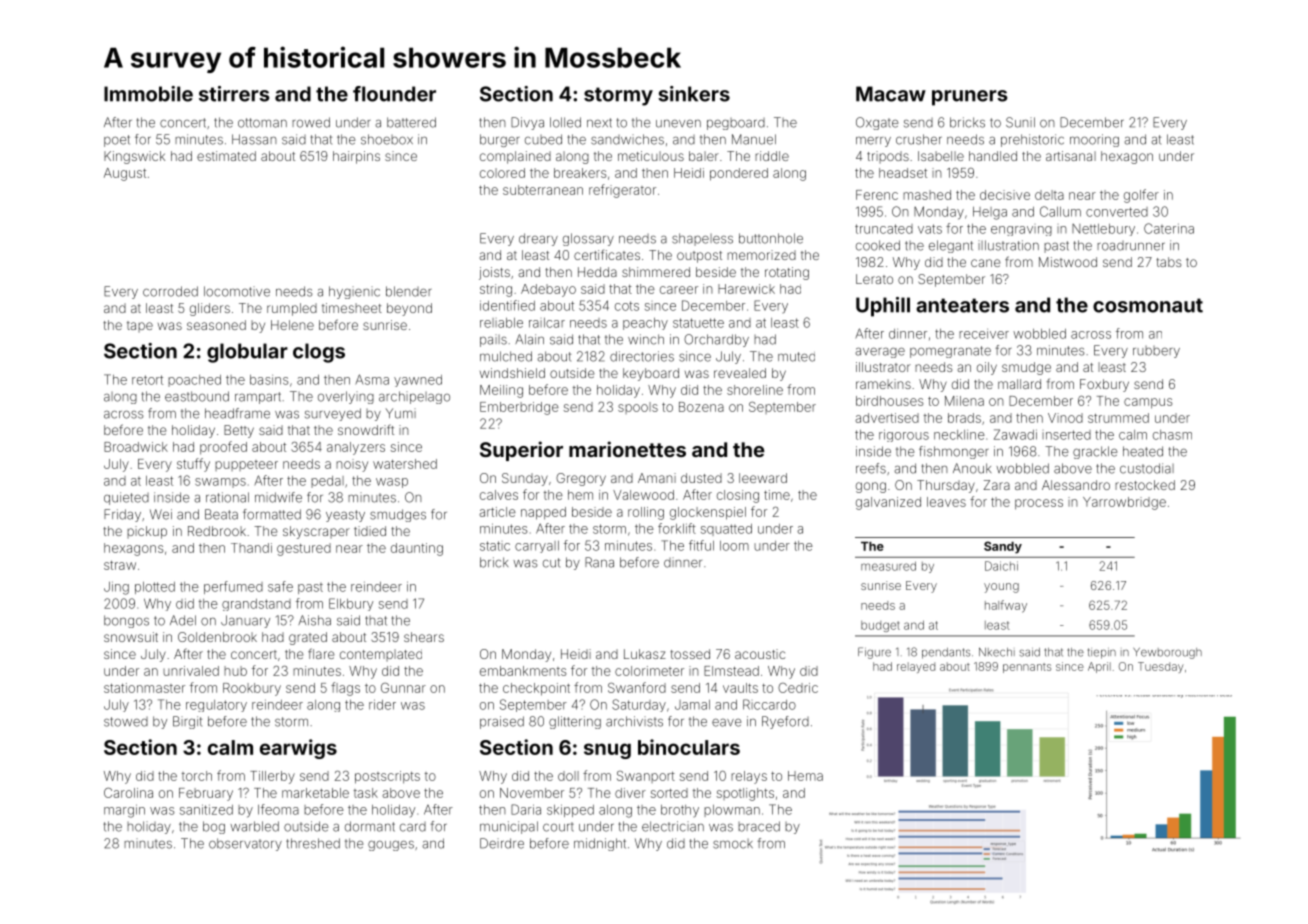  I want to click on Jamal, so click(692, 705).
